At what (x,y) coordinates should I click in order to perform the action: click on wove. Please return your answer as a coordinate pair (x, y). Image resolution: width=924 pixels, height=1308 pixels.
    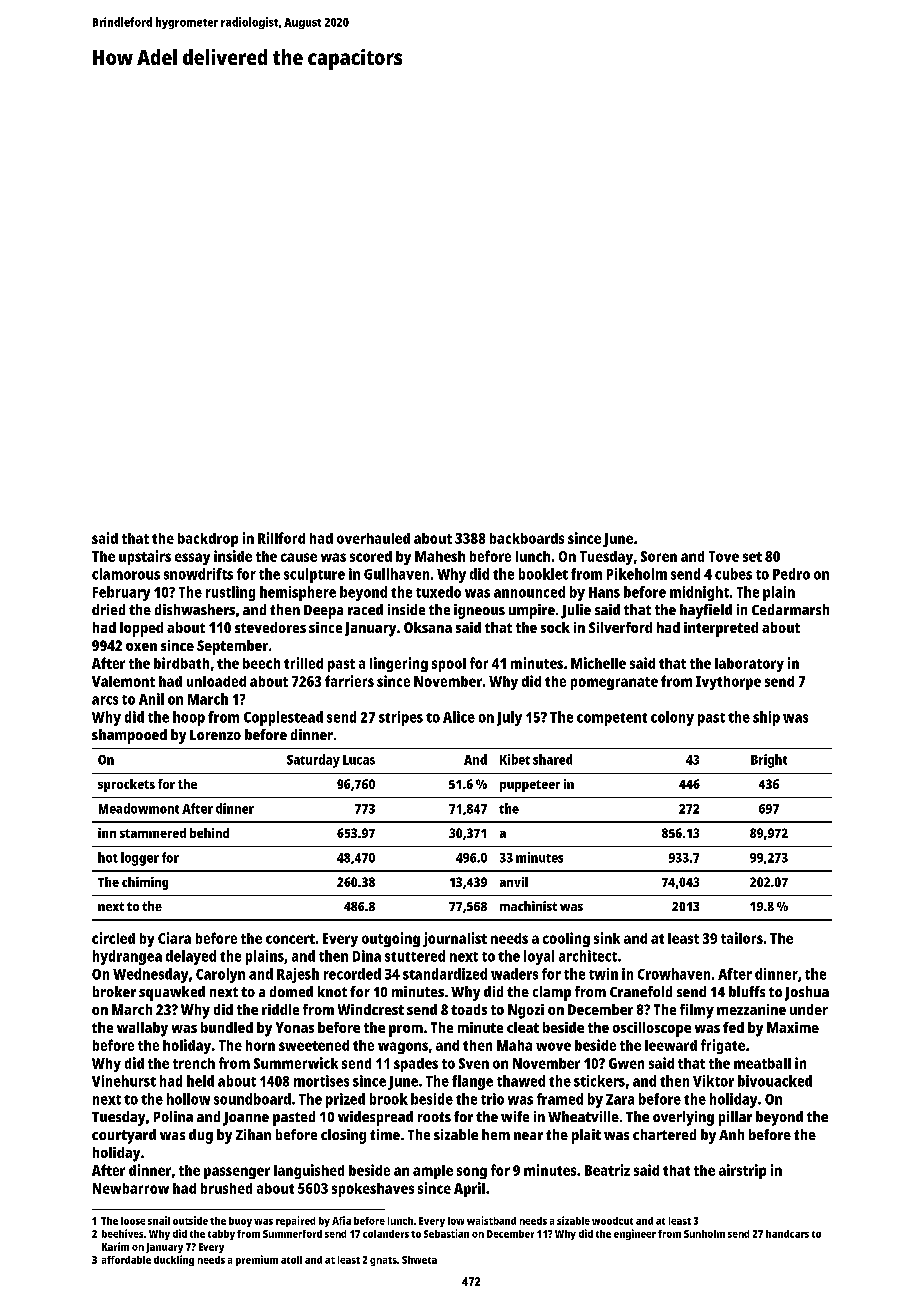
    Looking at the image, I should click on (553, 1046).
